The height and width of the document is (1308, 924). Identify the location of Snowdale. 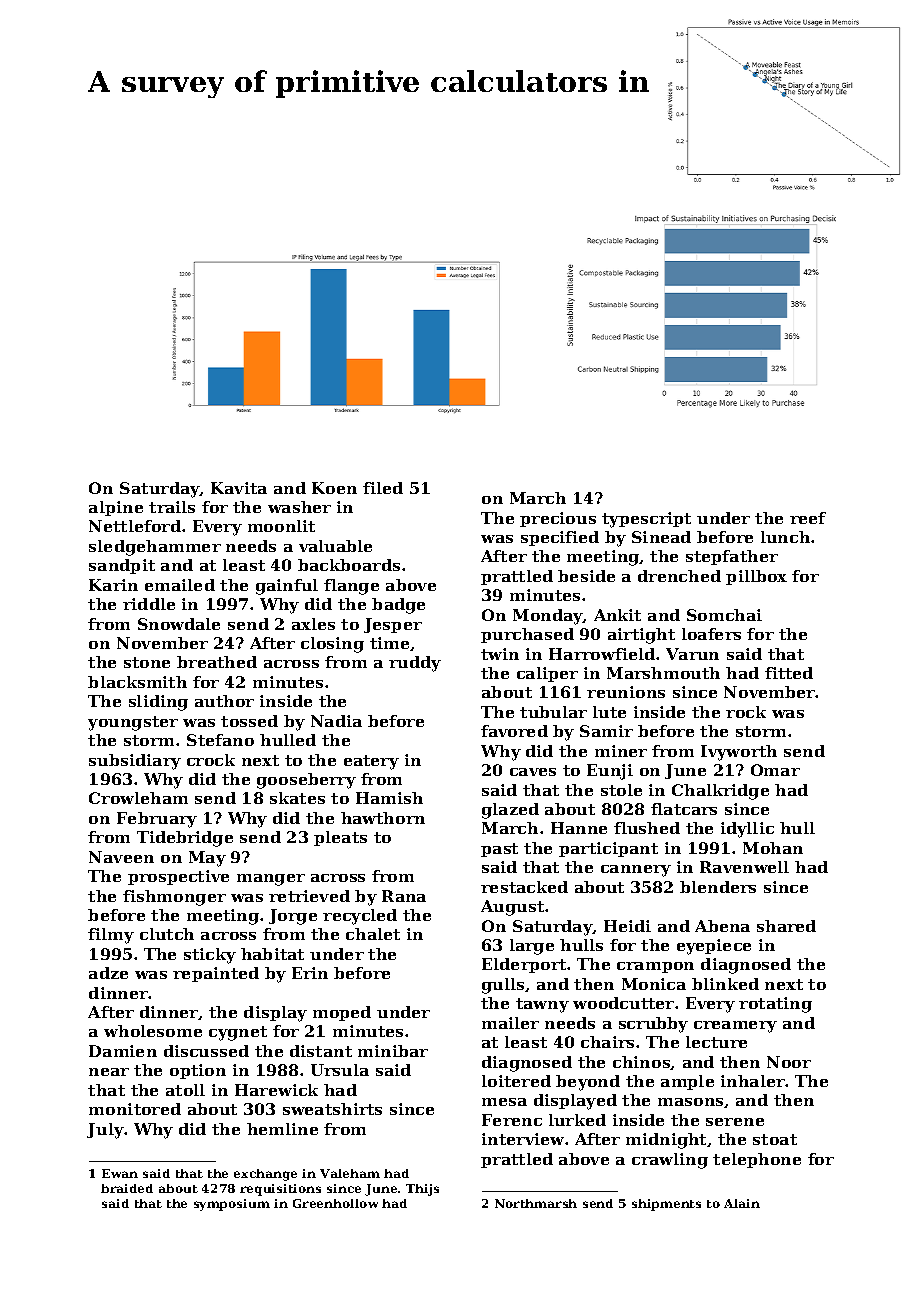
(179, 624).
